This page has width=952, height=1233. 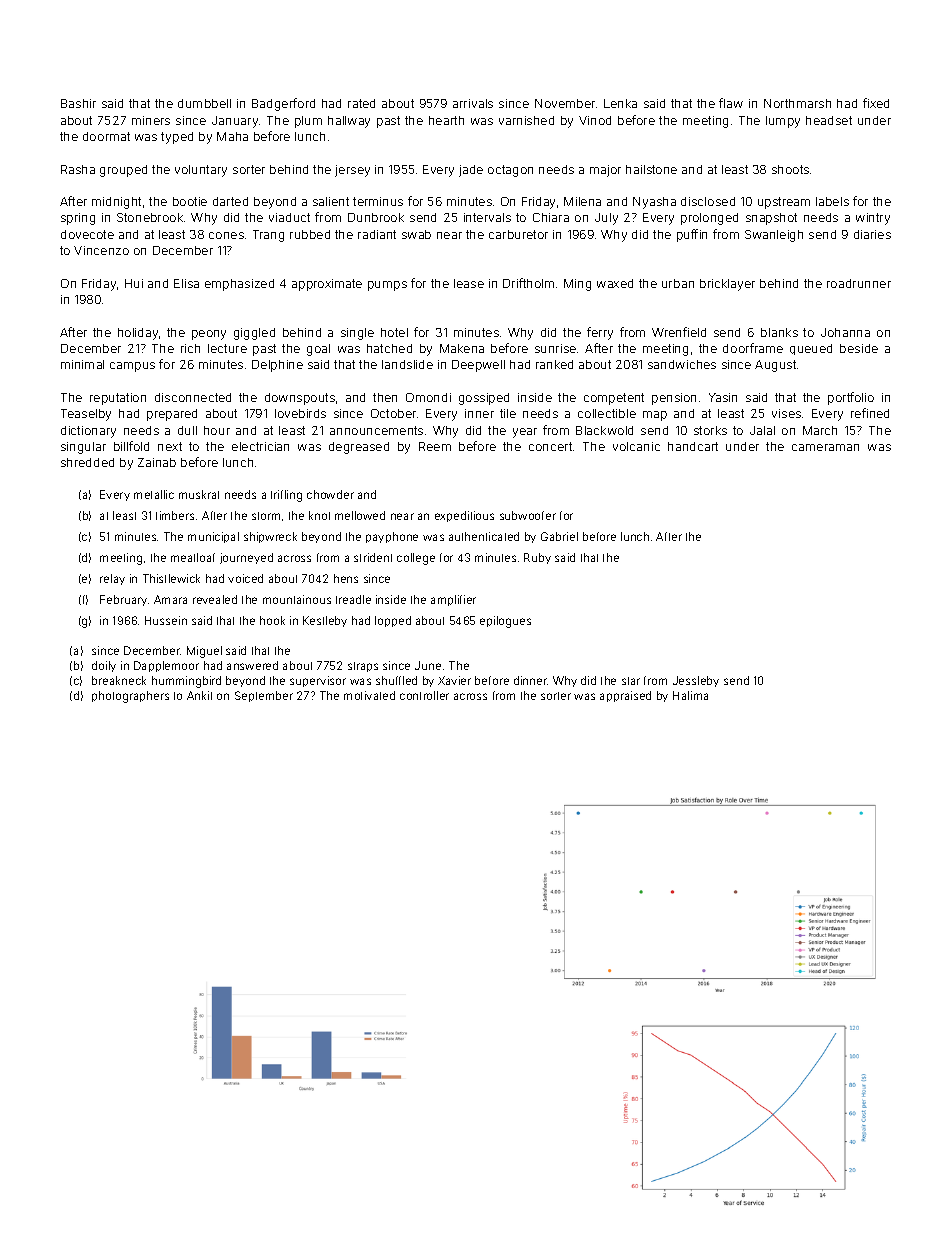 I want to click on Ankit, so click(x=199, y=695).
